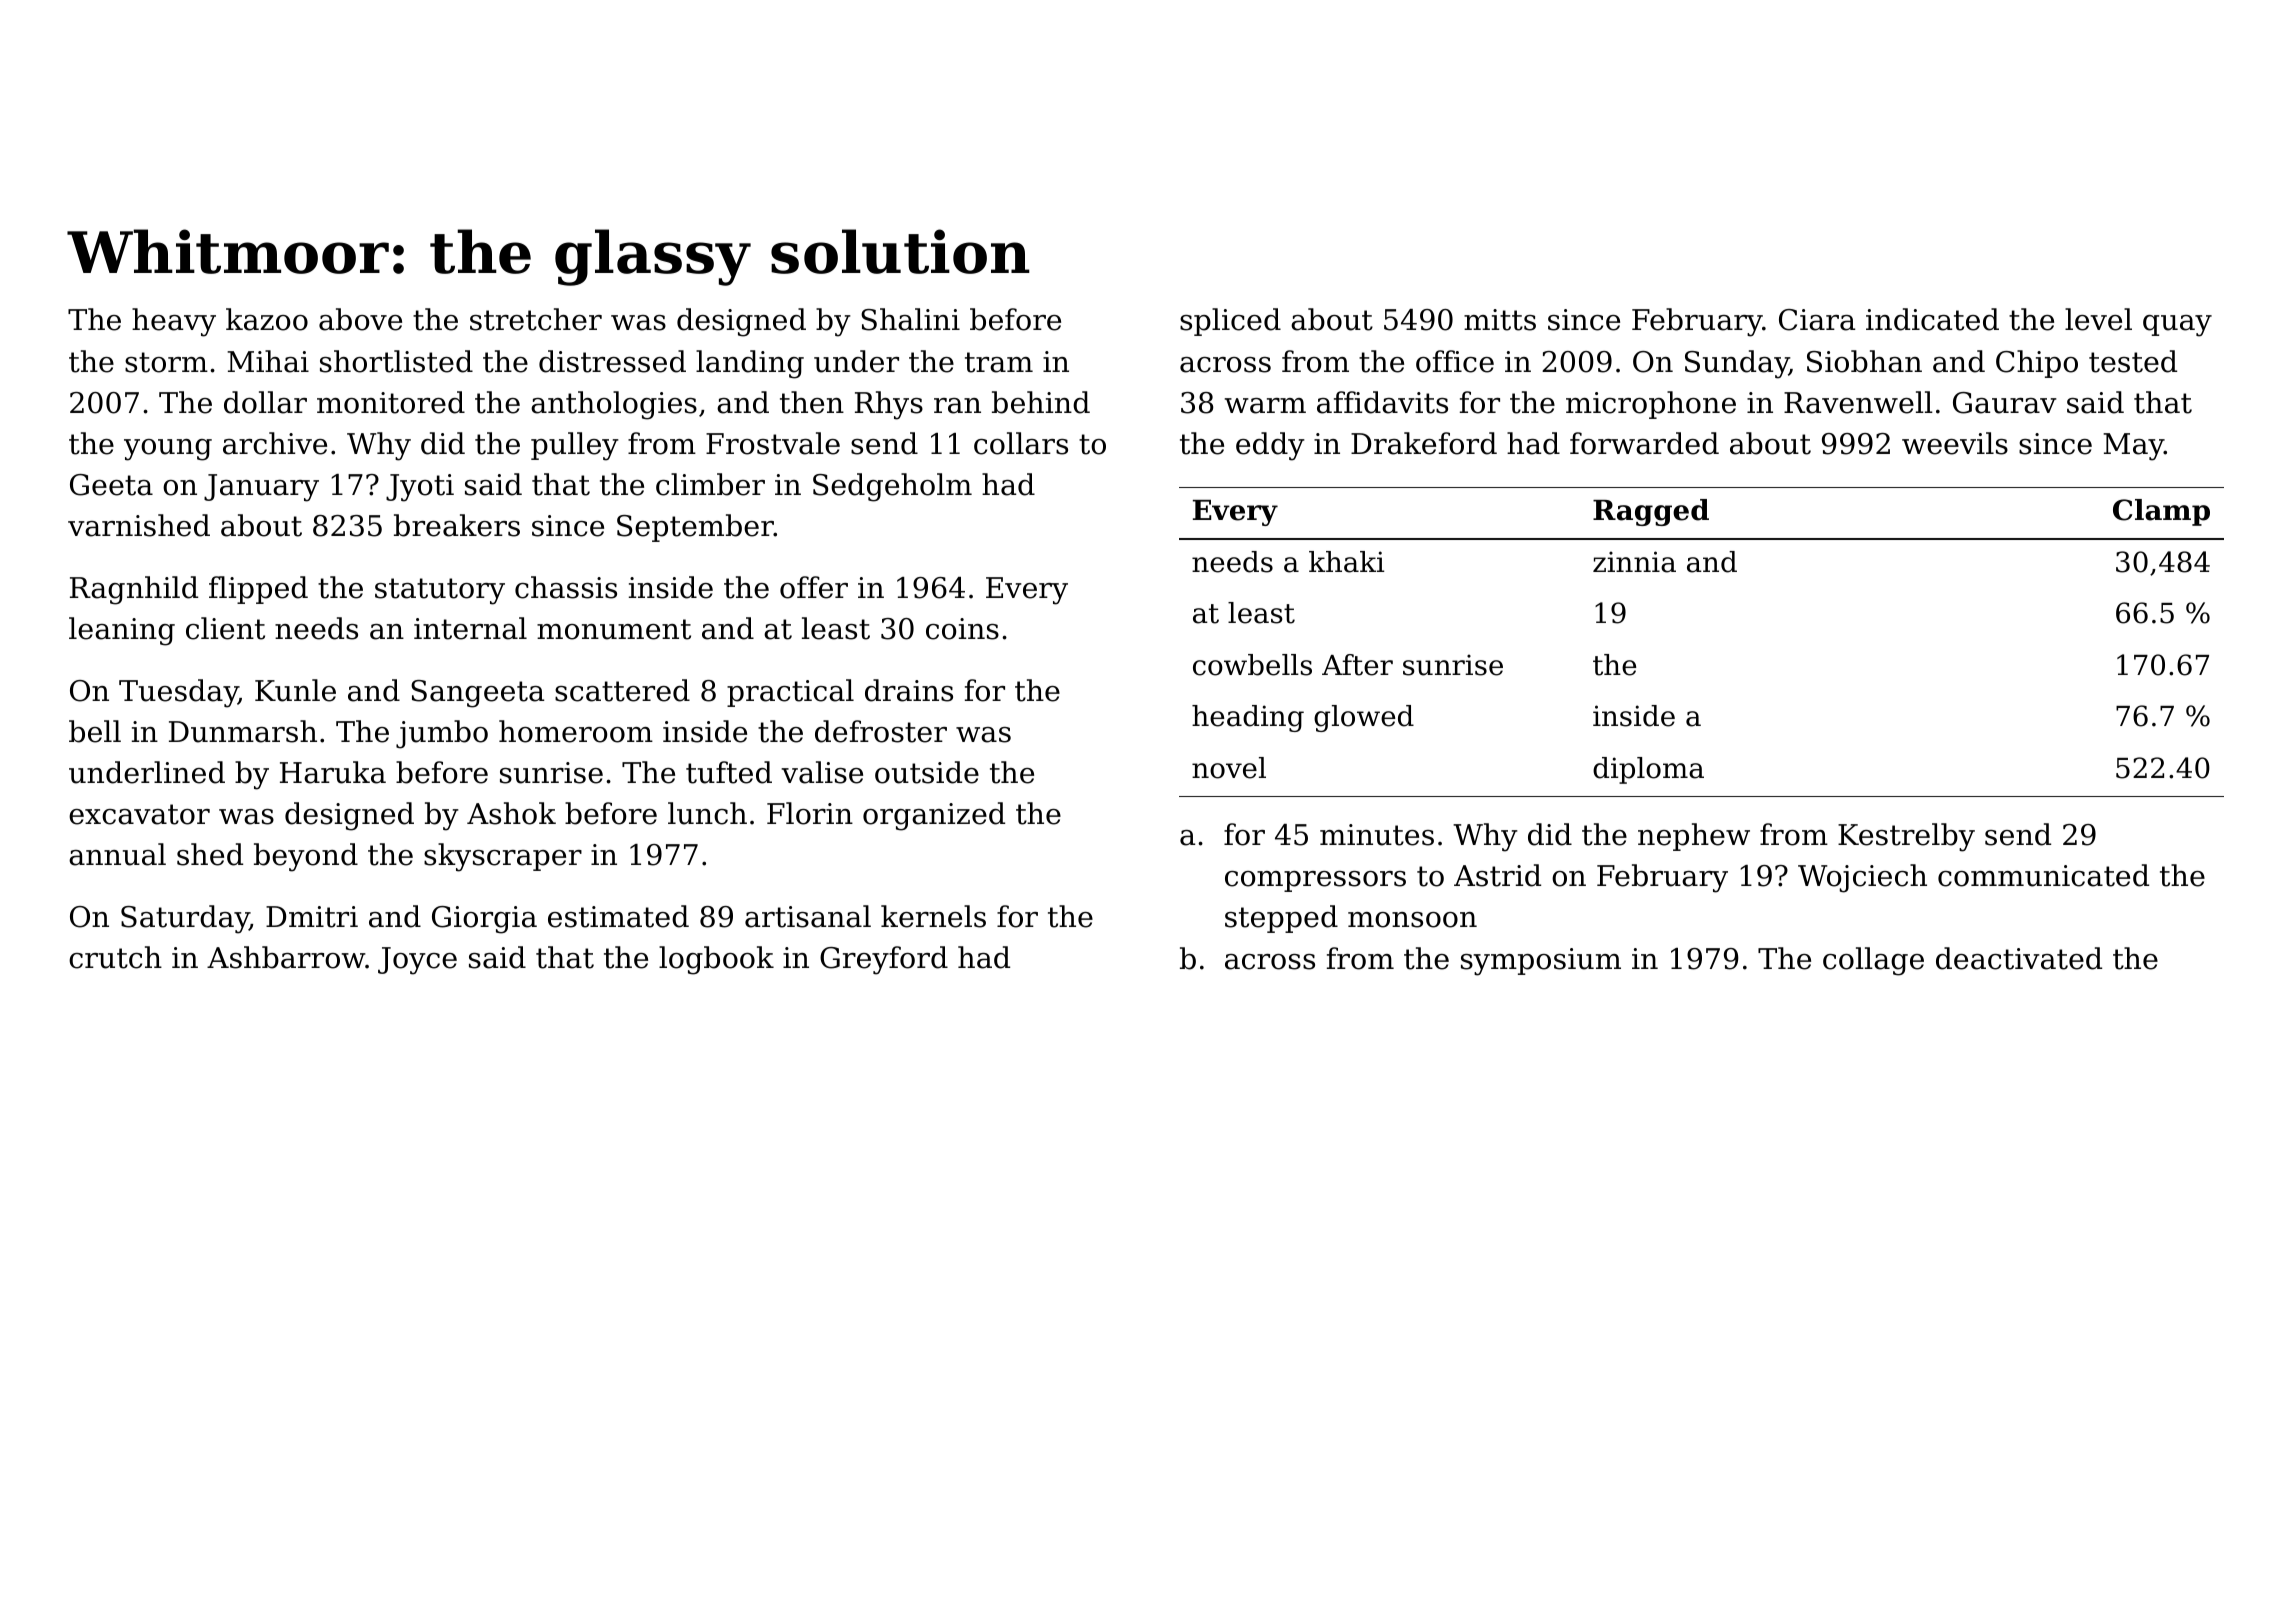 The image size is (2292, 1620). Describe the element at coordinates (1229, 768) in the image. I see `novel` at that location.
